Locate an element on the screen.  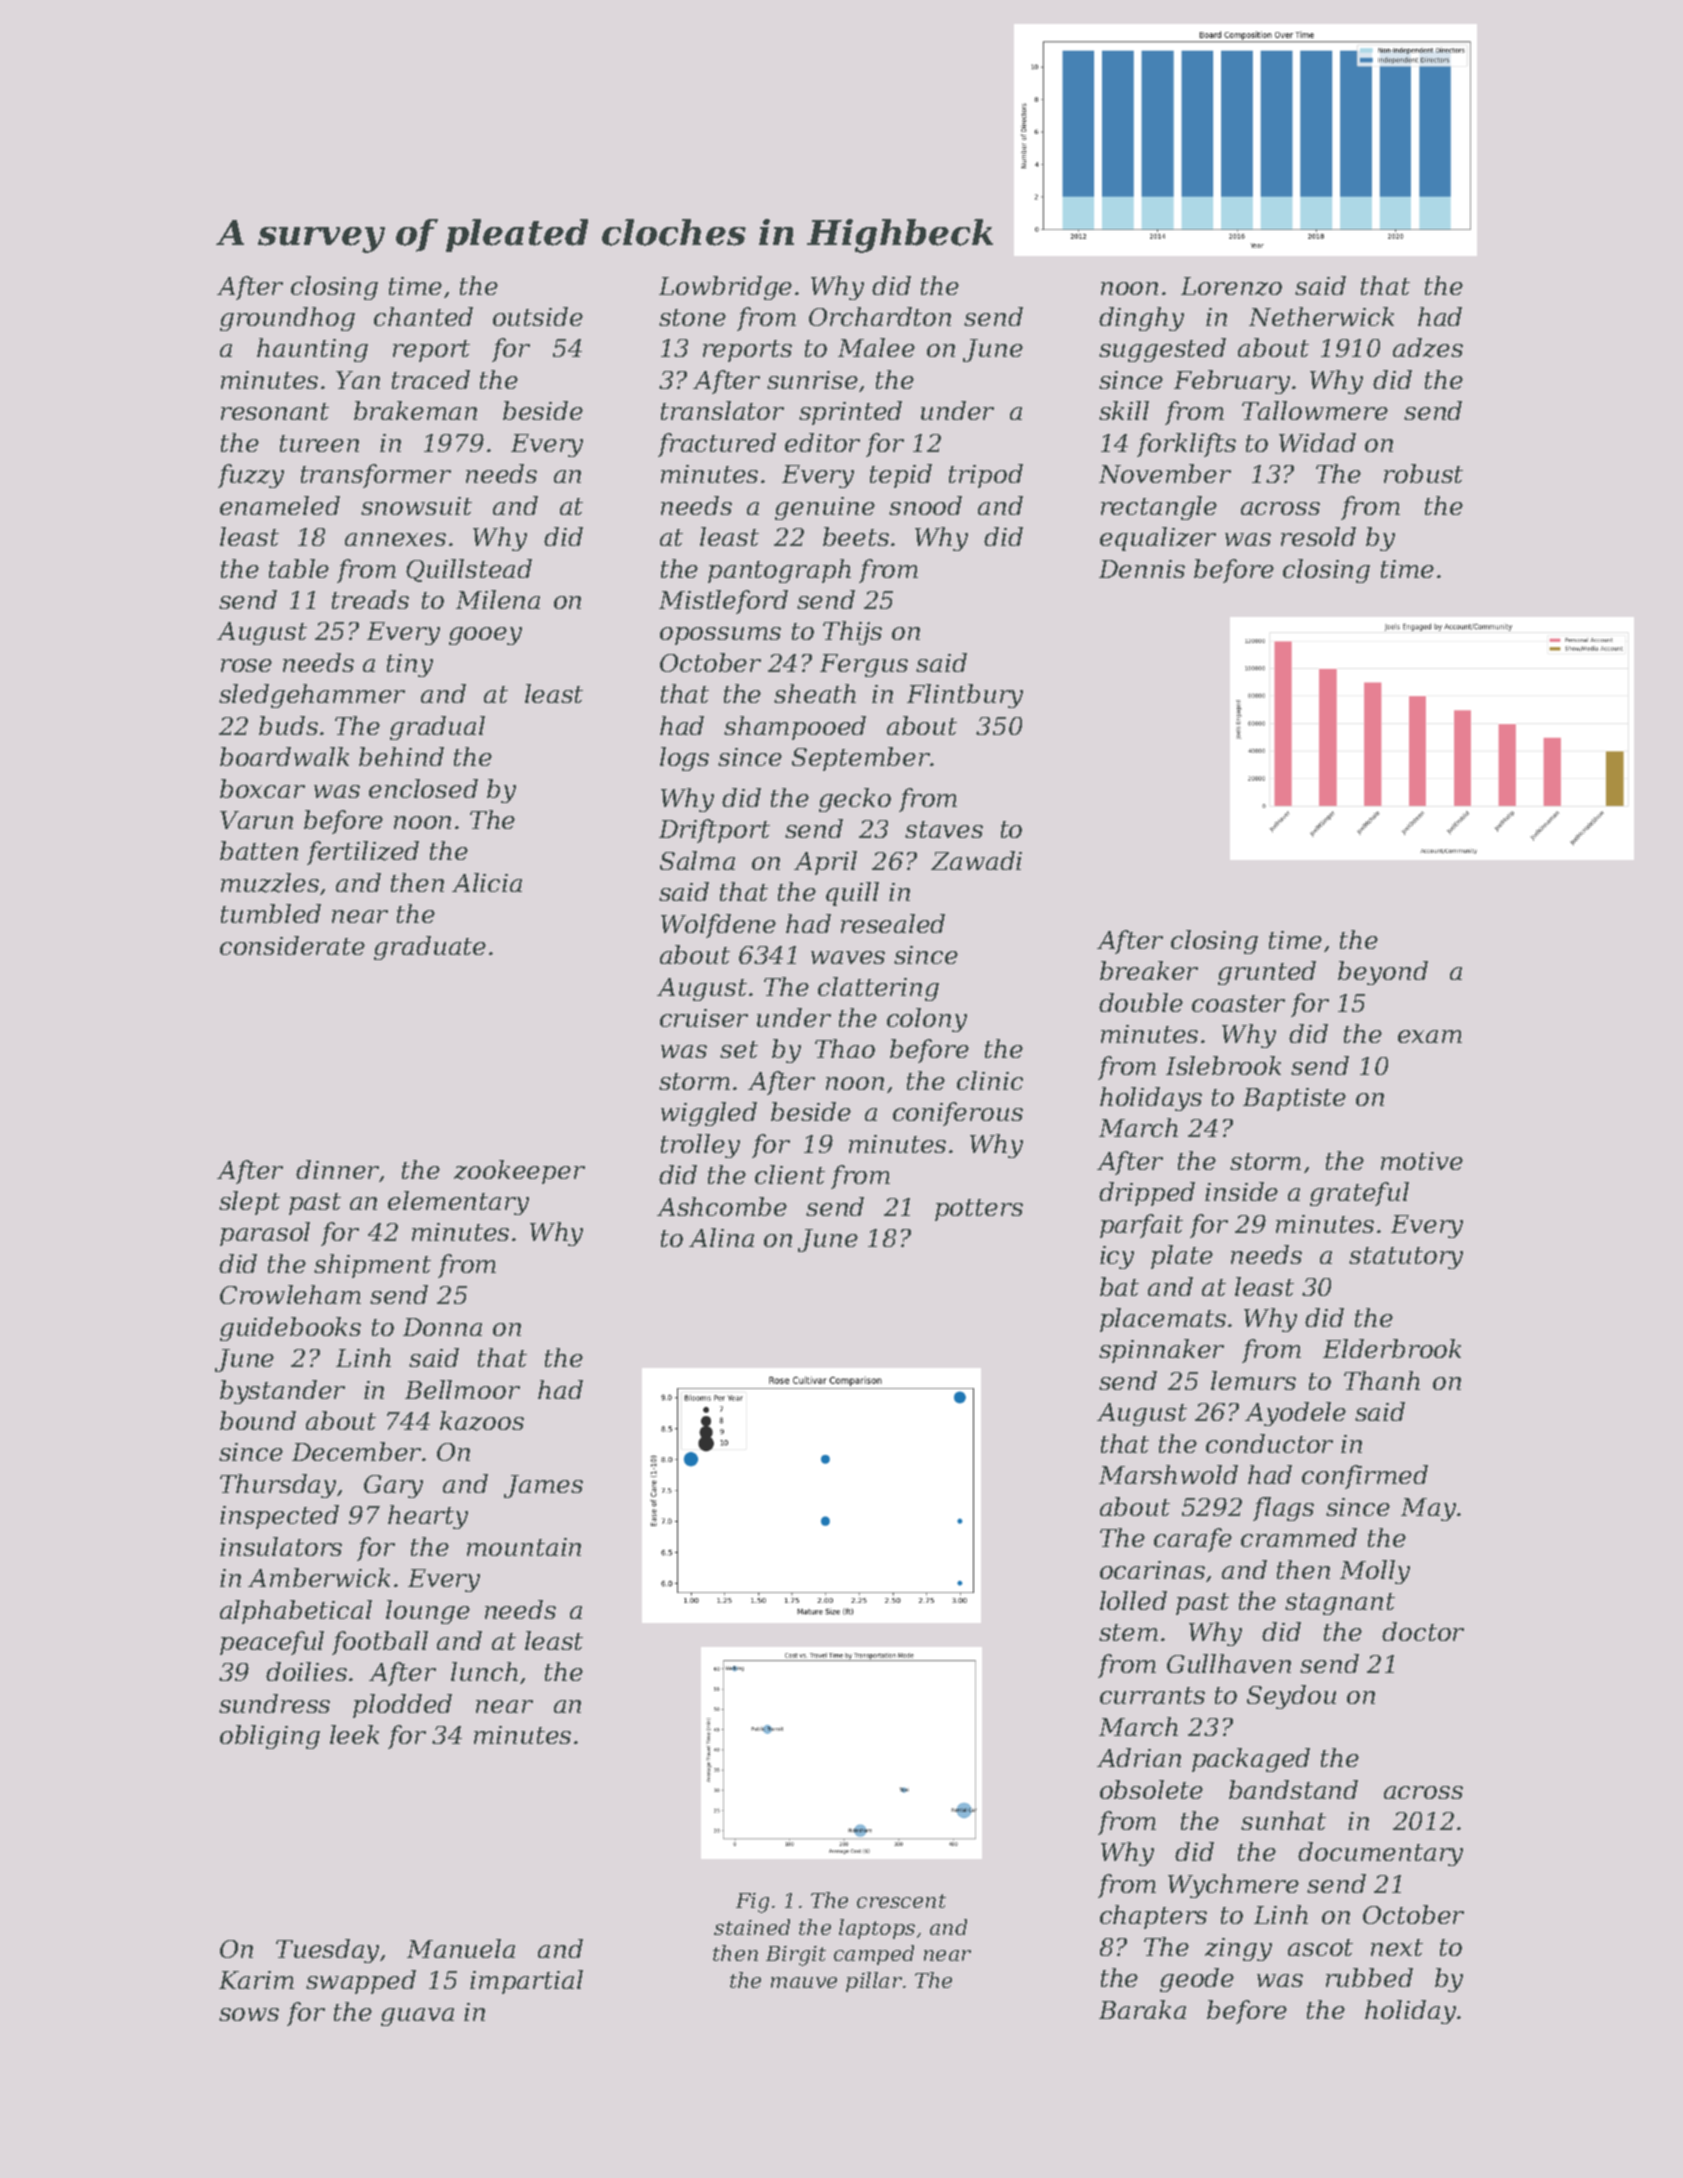
Crowleham is located at coordinates (290, 1294).
